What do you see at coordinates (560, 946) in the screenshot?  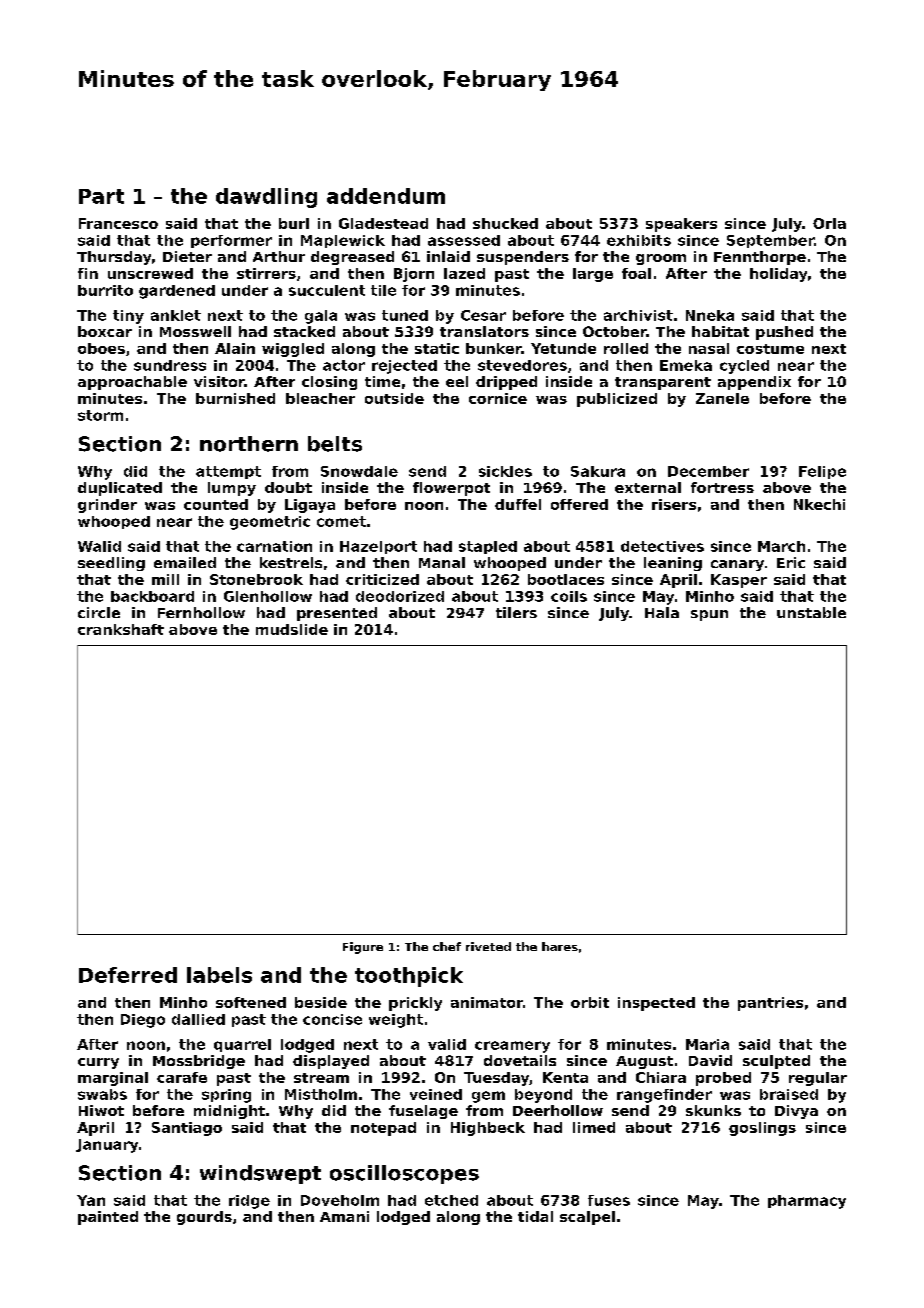 I see `hares` at bounding box center [560, 946].
